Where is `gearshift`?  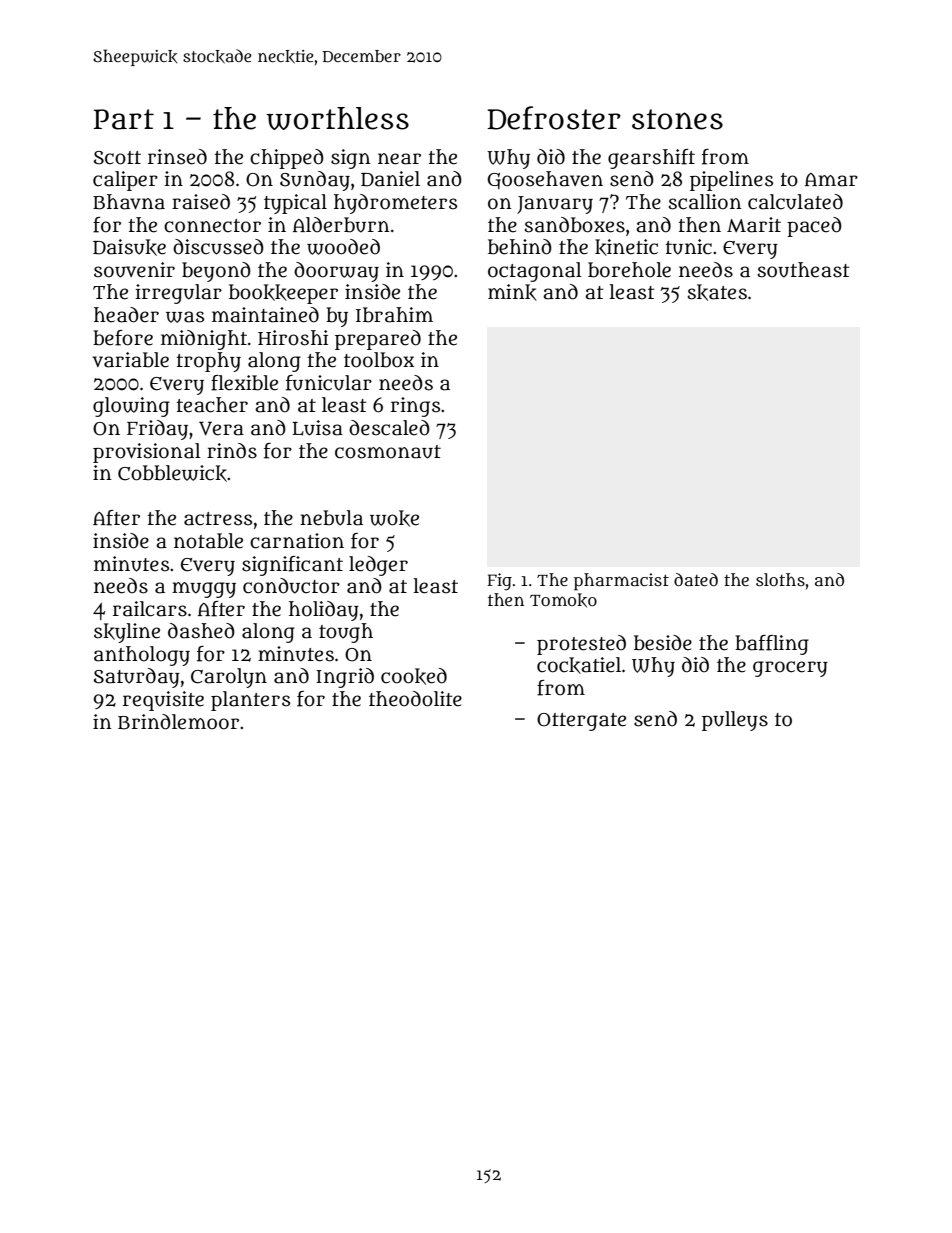
gearshift is located at coordinates (651, 159).
